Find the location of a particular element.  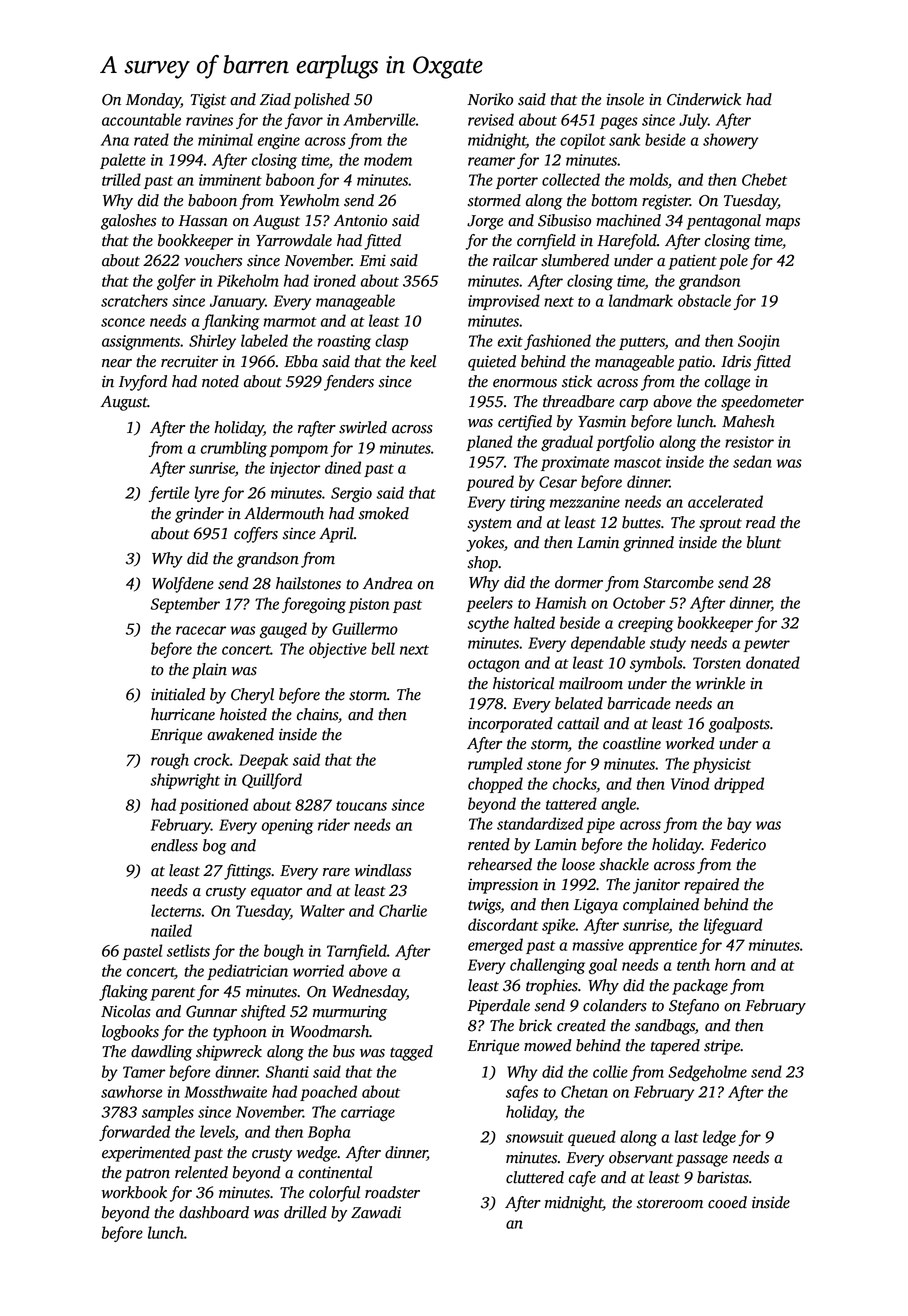

Mahesh is located at coordinates (748, 421).
